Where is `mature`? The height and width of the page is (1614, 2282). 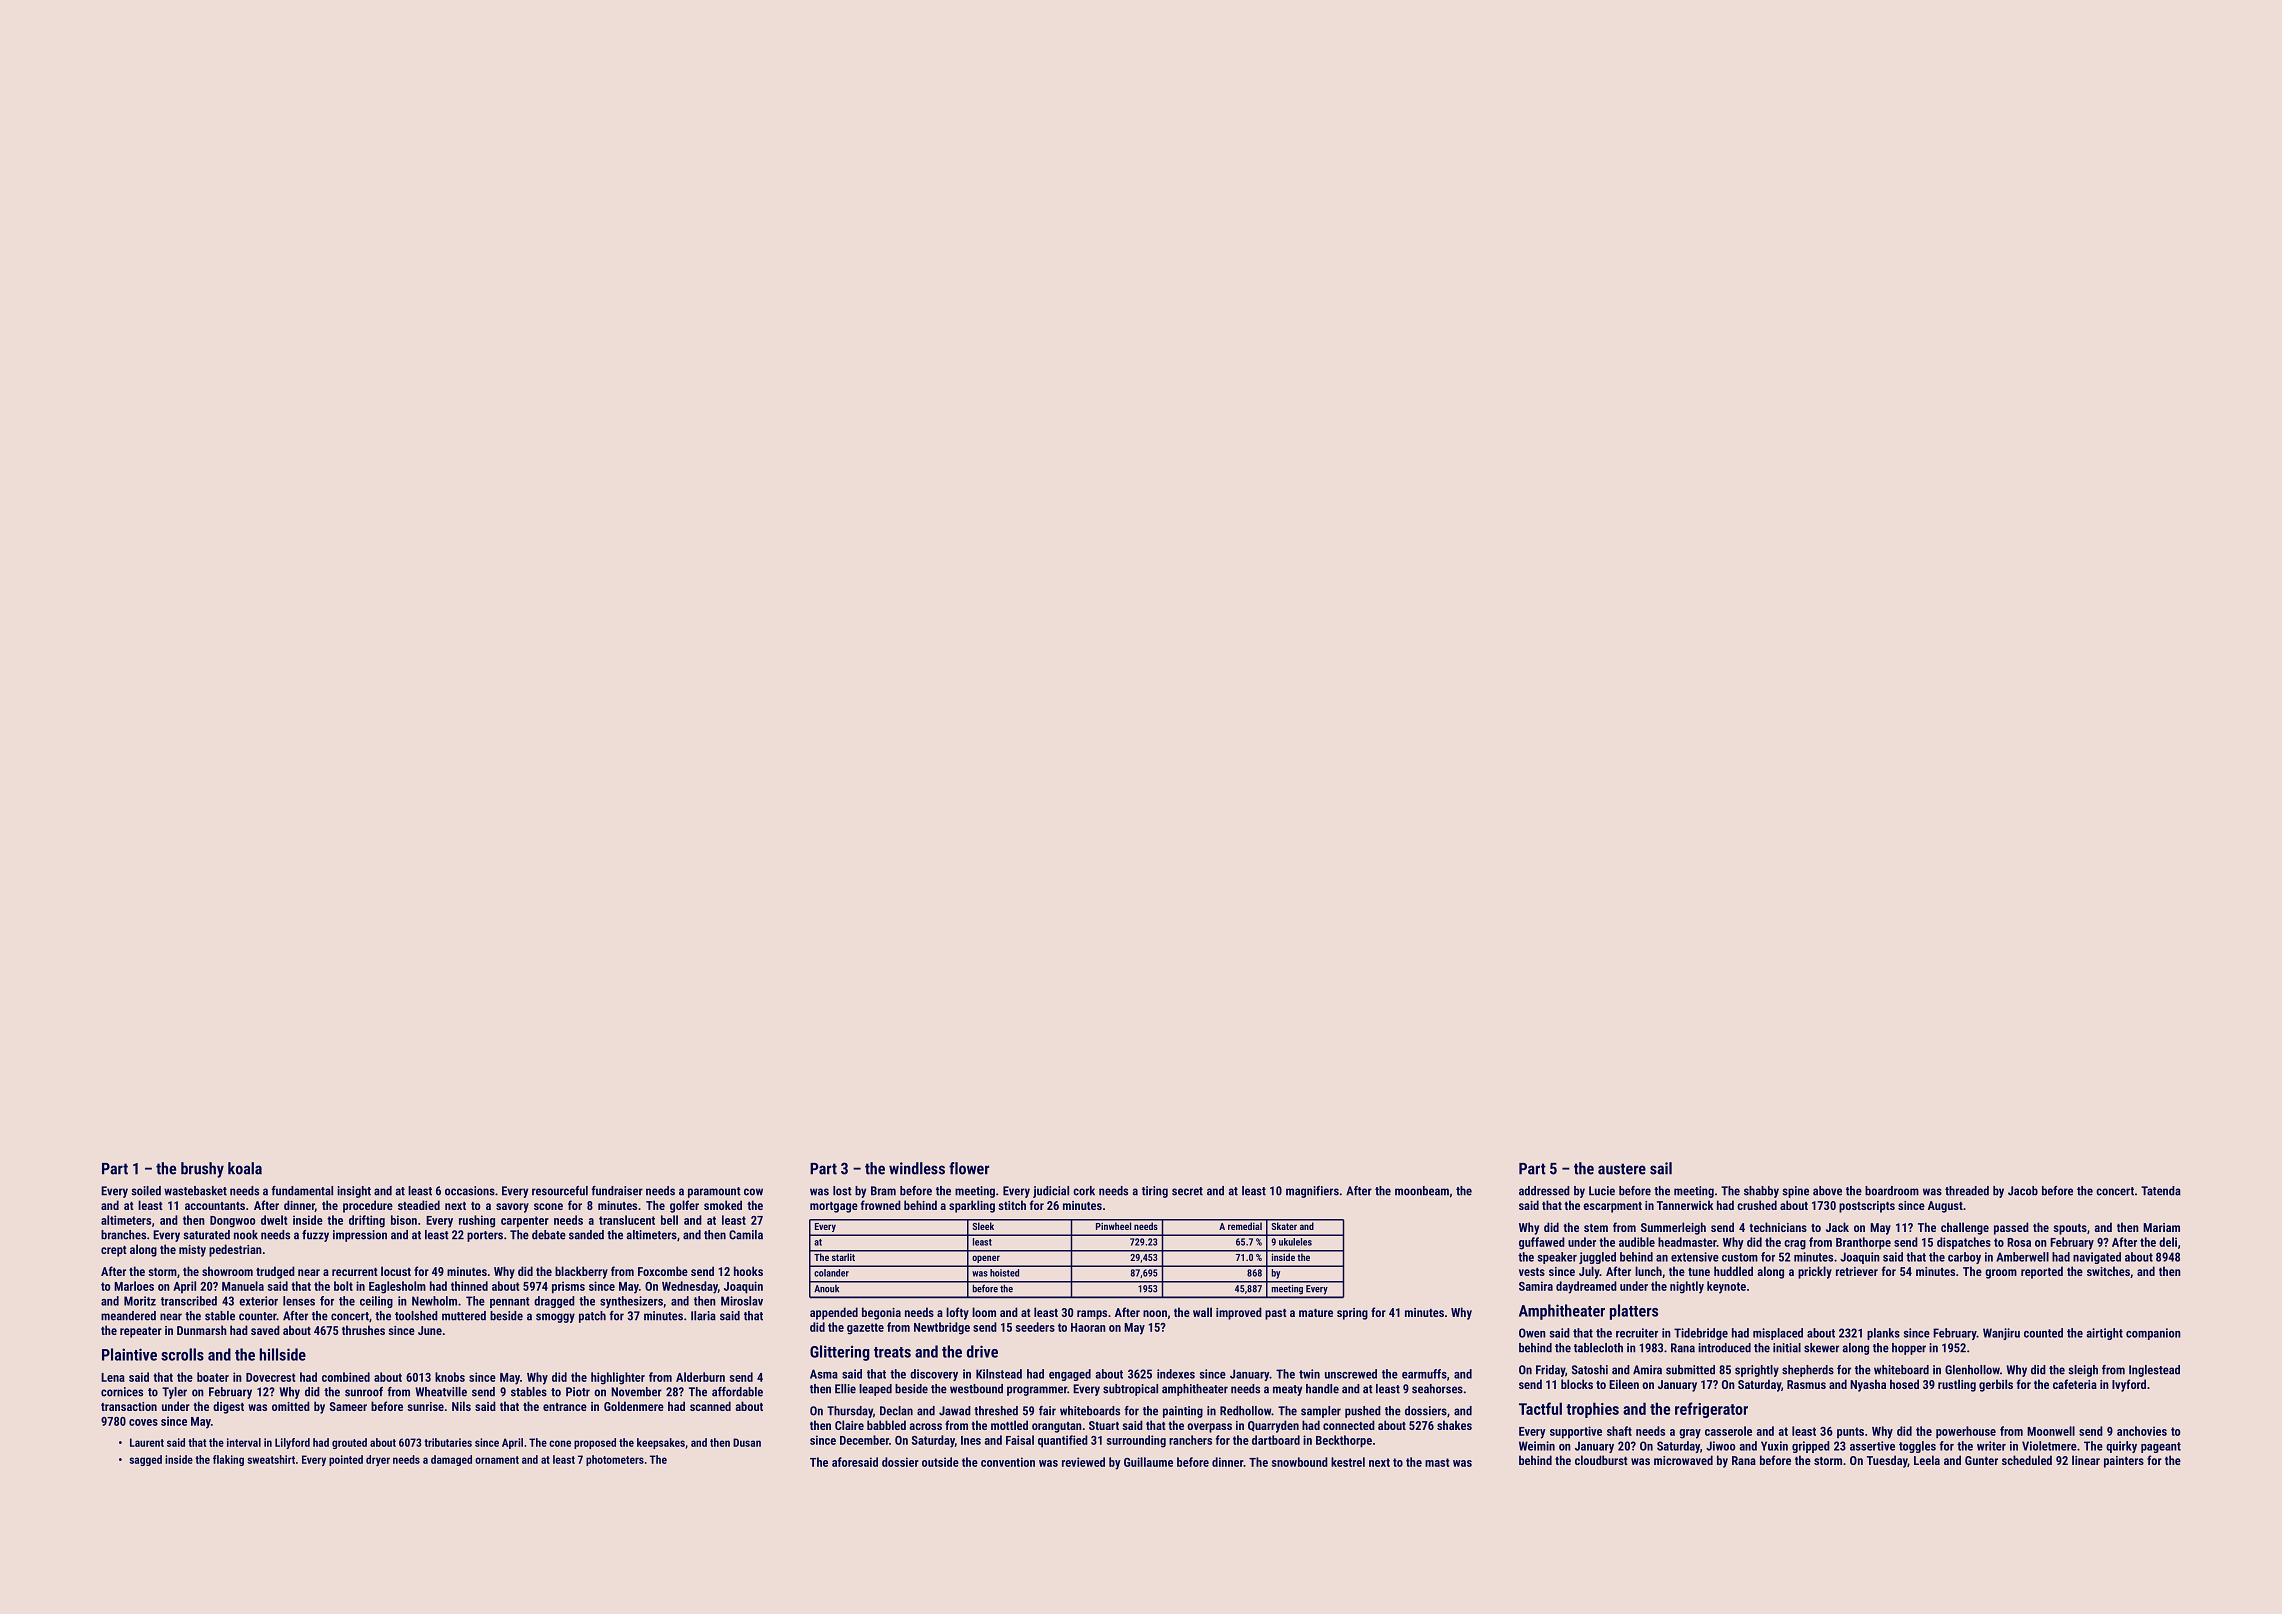 mature is located at coordinates (1316, 1313).
